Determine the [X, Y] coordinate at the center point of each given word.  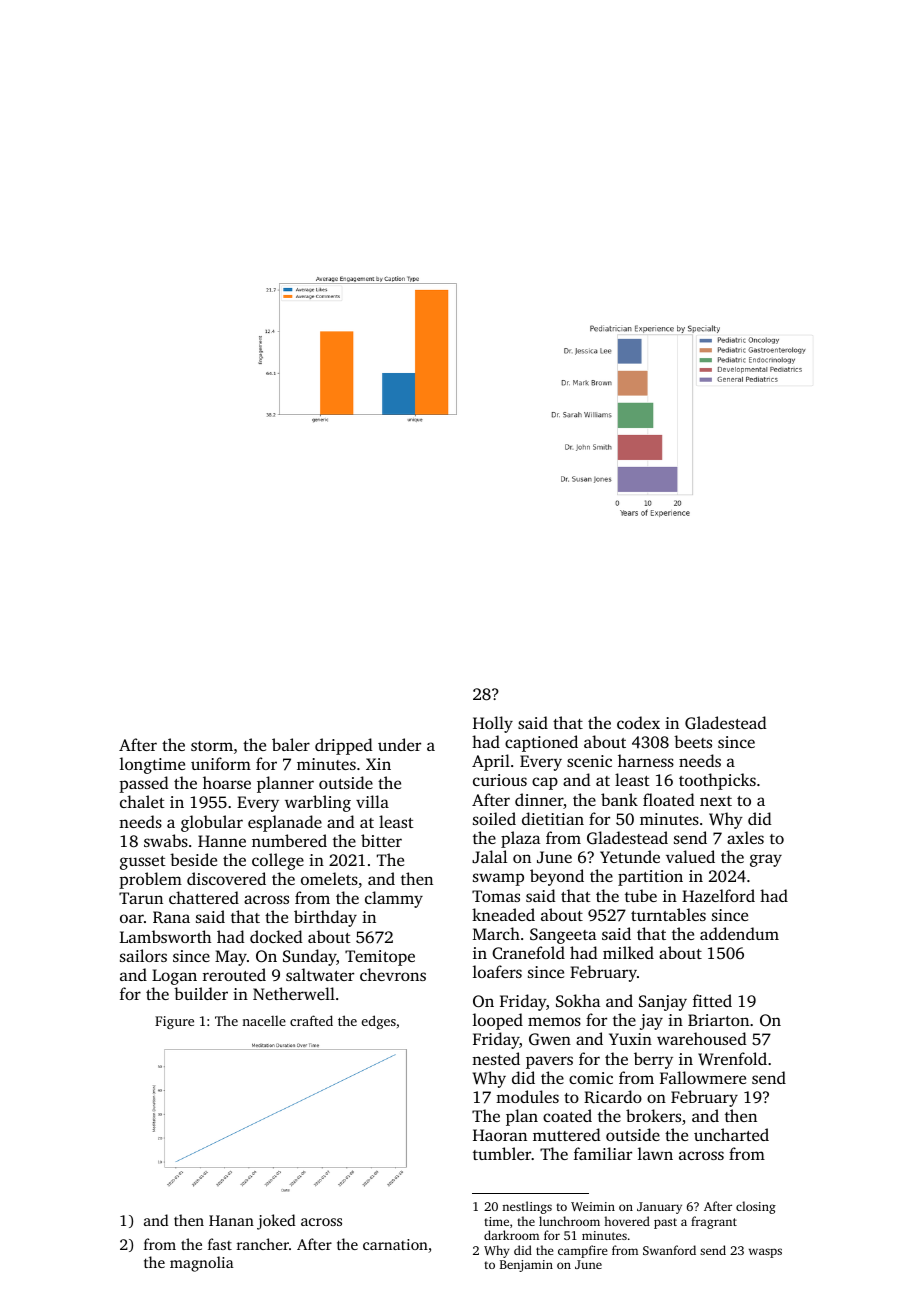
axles [745, 837]
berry [653, 1060]
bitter [381, 840]
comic [591, 1078]
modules [527, 1096]
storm [212, 746]
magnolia [202, 1264]
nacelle [264, 1021]
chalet [142, 801]
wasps [765, 1253]
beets [693, 741]
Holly [493, 724]
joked [276, 1222]
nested [496, 1058]
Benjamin [526, 1266]
